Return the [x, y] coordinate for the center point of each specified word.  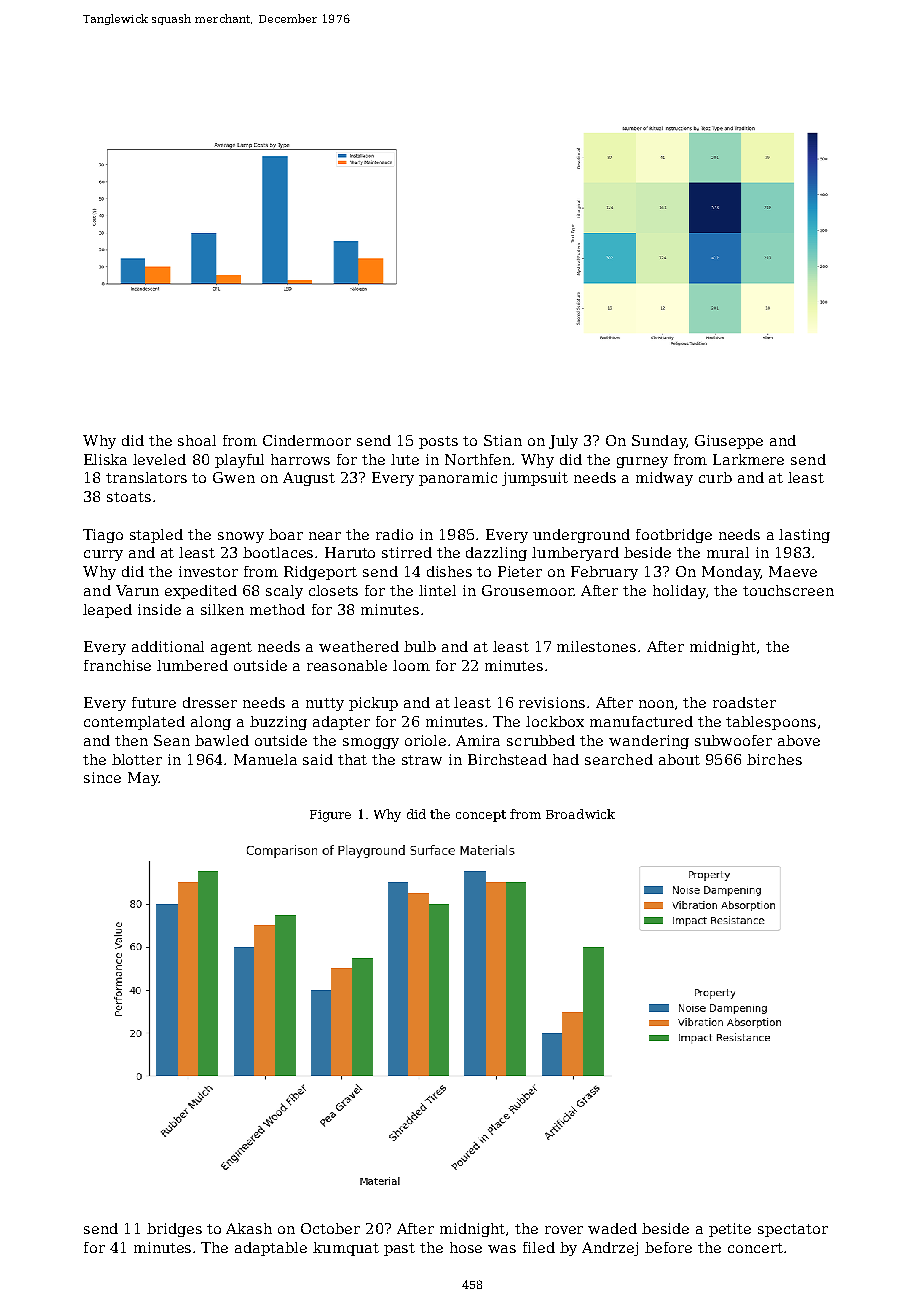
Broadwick [580, 814]
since [102, 777]
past [399, 1249]
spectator [793, 1230]
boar [286, 534]
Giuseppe [729, 442]
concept [481, 816]
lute [405, 459]
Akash [249, 1228]
